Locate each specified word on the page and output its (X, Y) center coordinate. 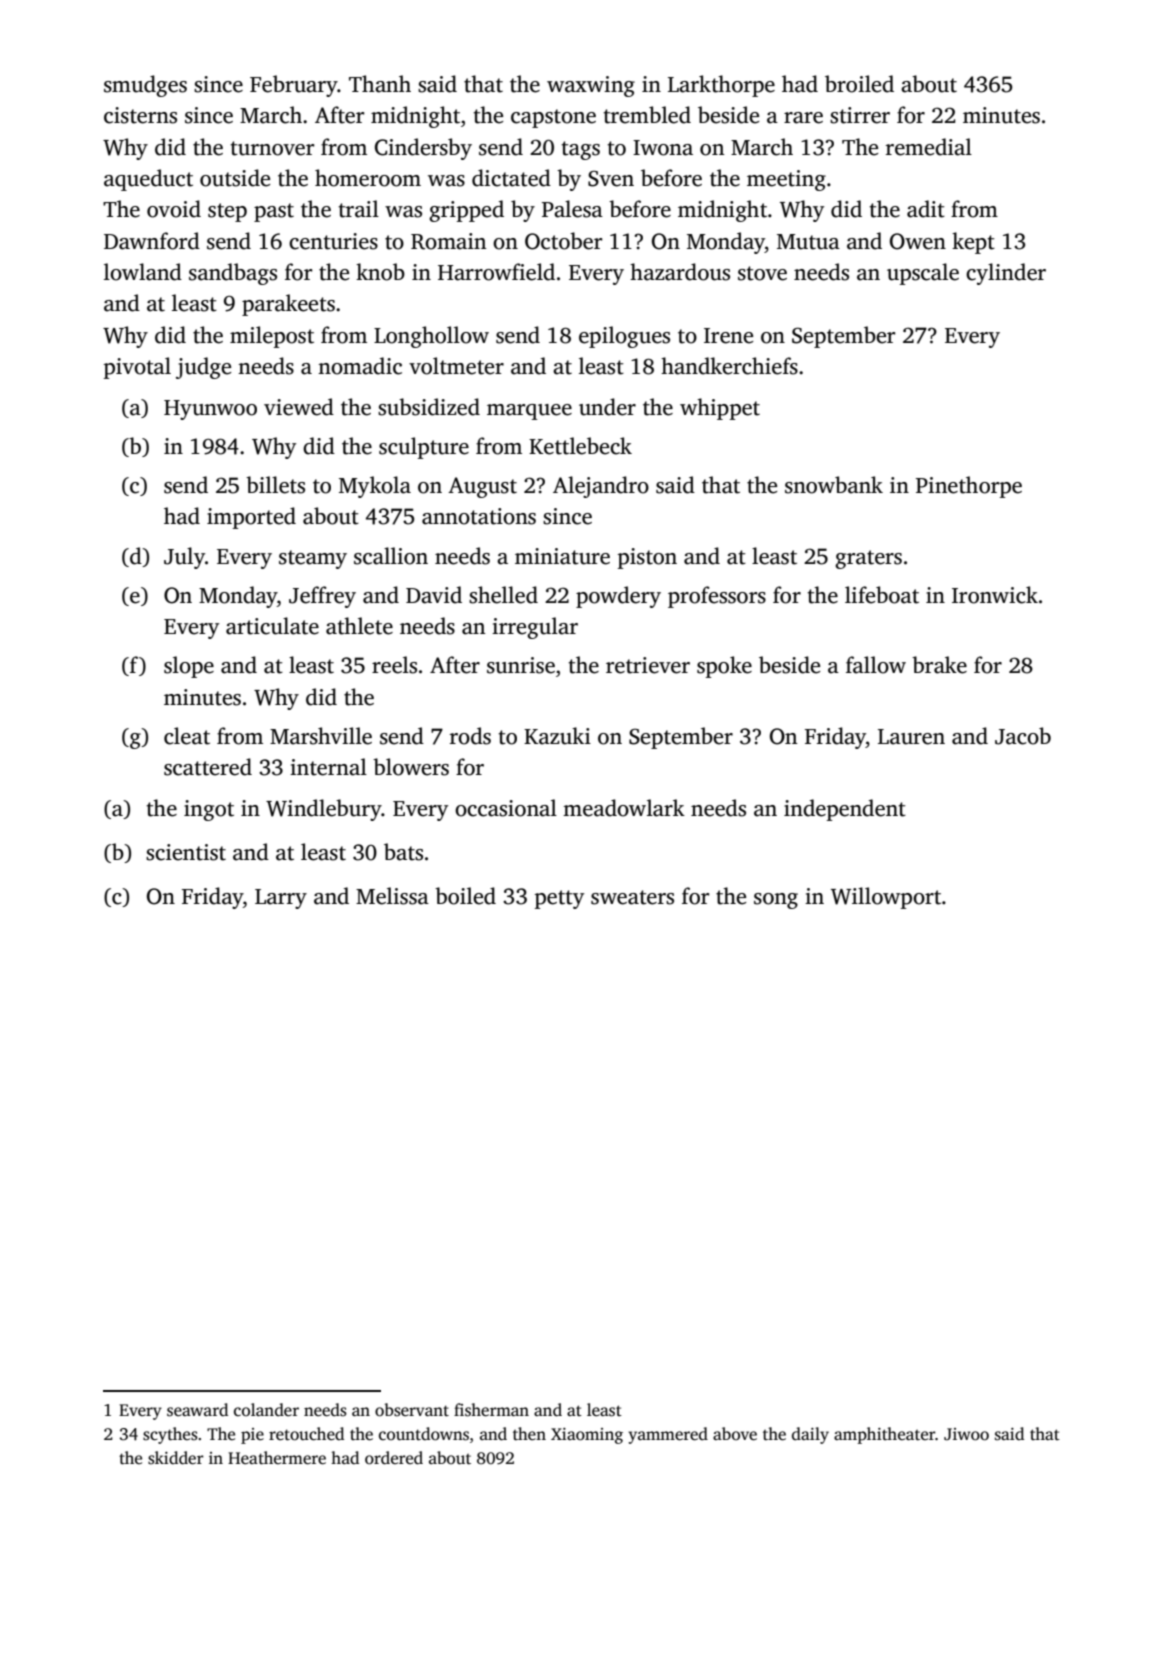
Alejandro (601, 487)
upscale (923, 274)
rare (803, 118)
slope (189, 667)
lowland (143, 272)
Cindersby (423, 149)
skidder (176, 1458)
